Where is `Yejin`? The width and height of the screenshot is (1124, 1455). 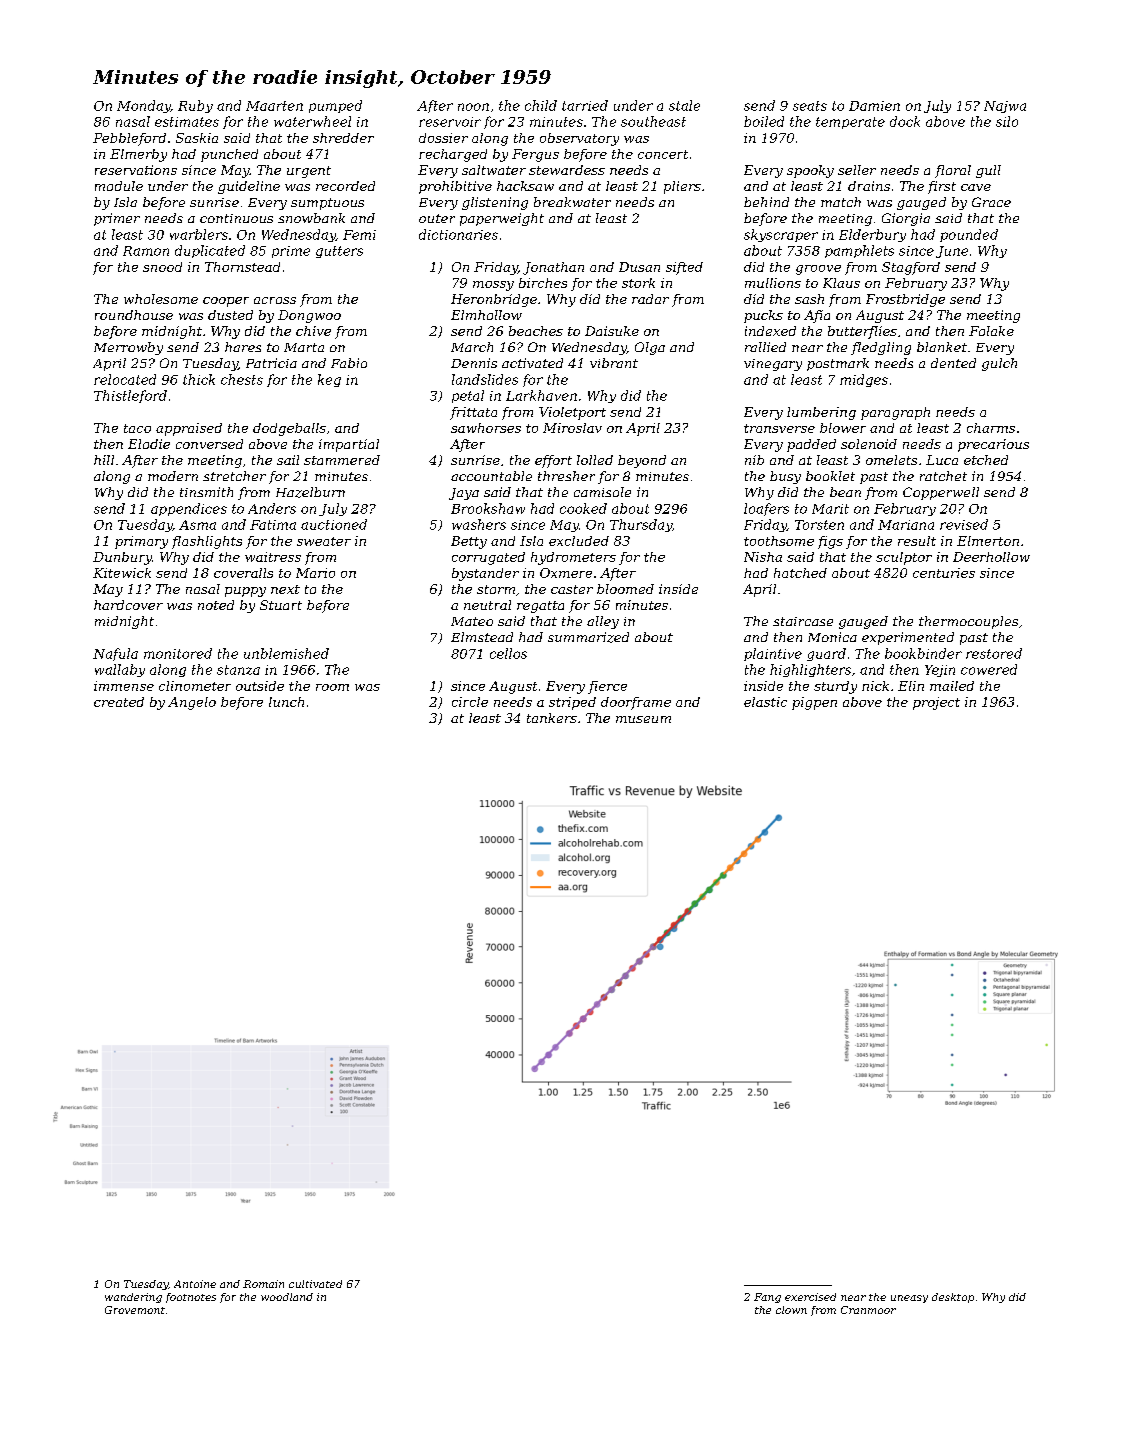 Yejin is located at coordinates (940, 671).
